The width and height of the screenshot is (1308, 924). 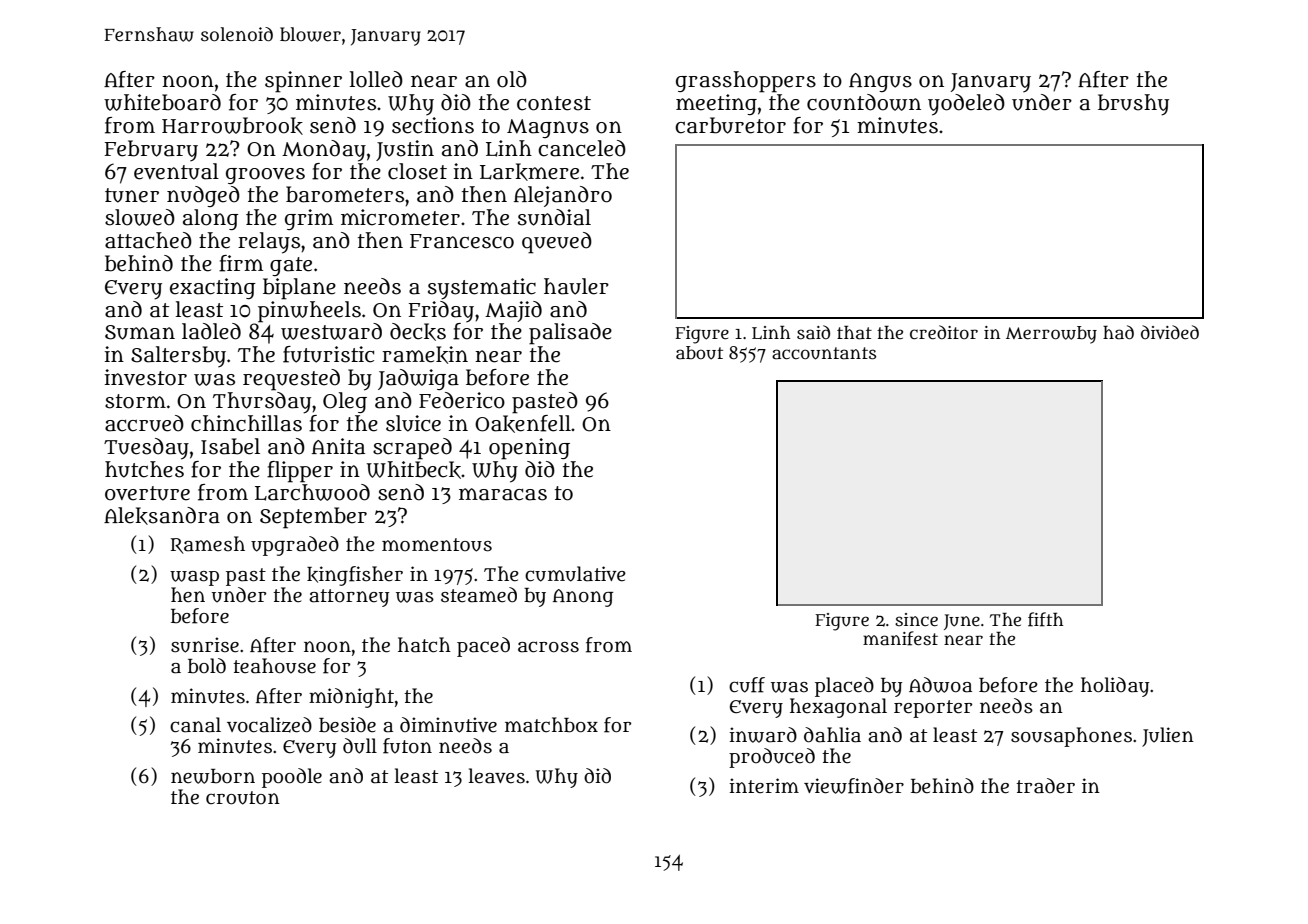 What do you see at coordinates (338, 446) in the screenshot?
I see `Anita` at bounding box center [338, 446].
